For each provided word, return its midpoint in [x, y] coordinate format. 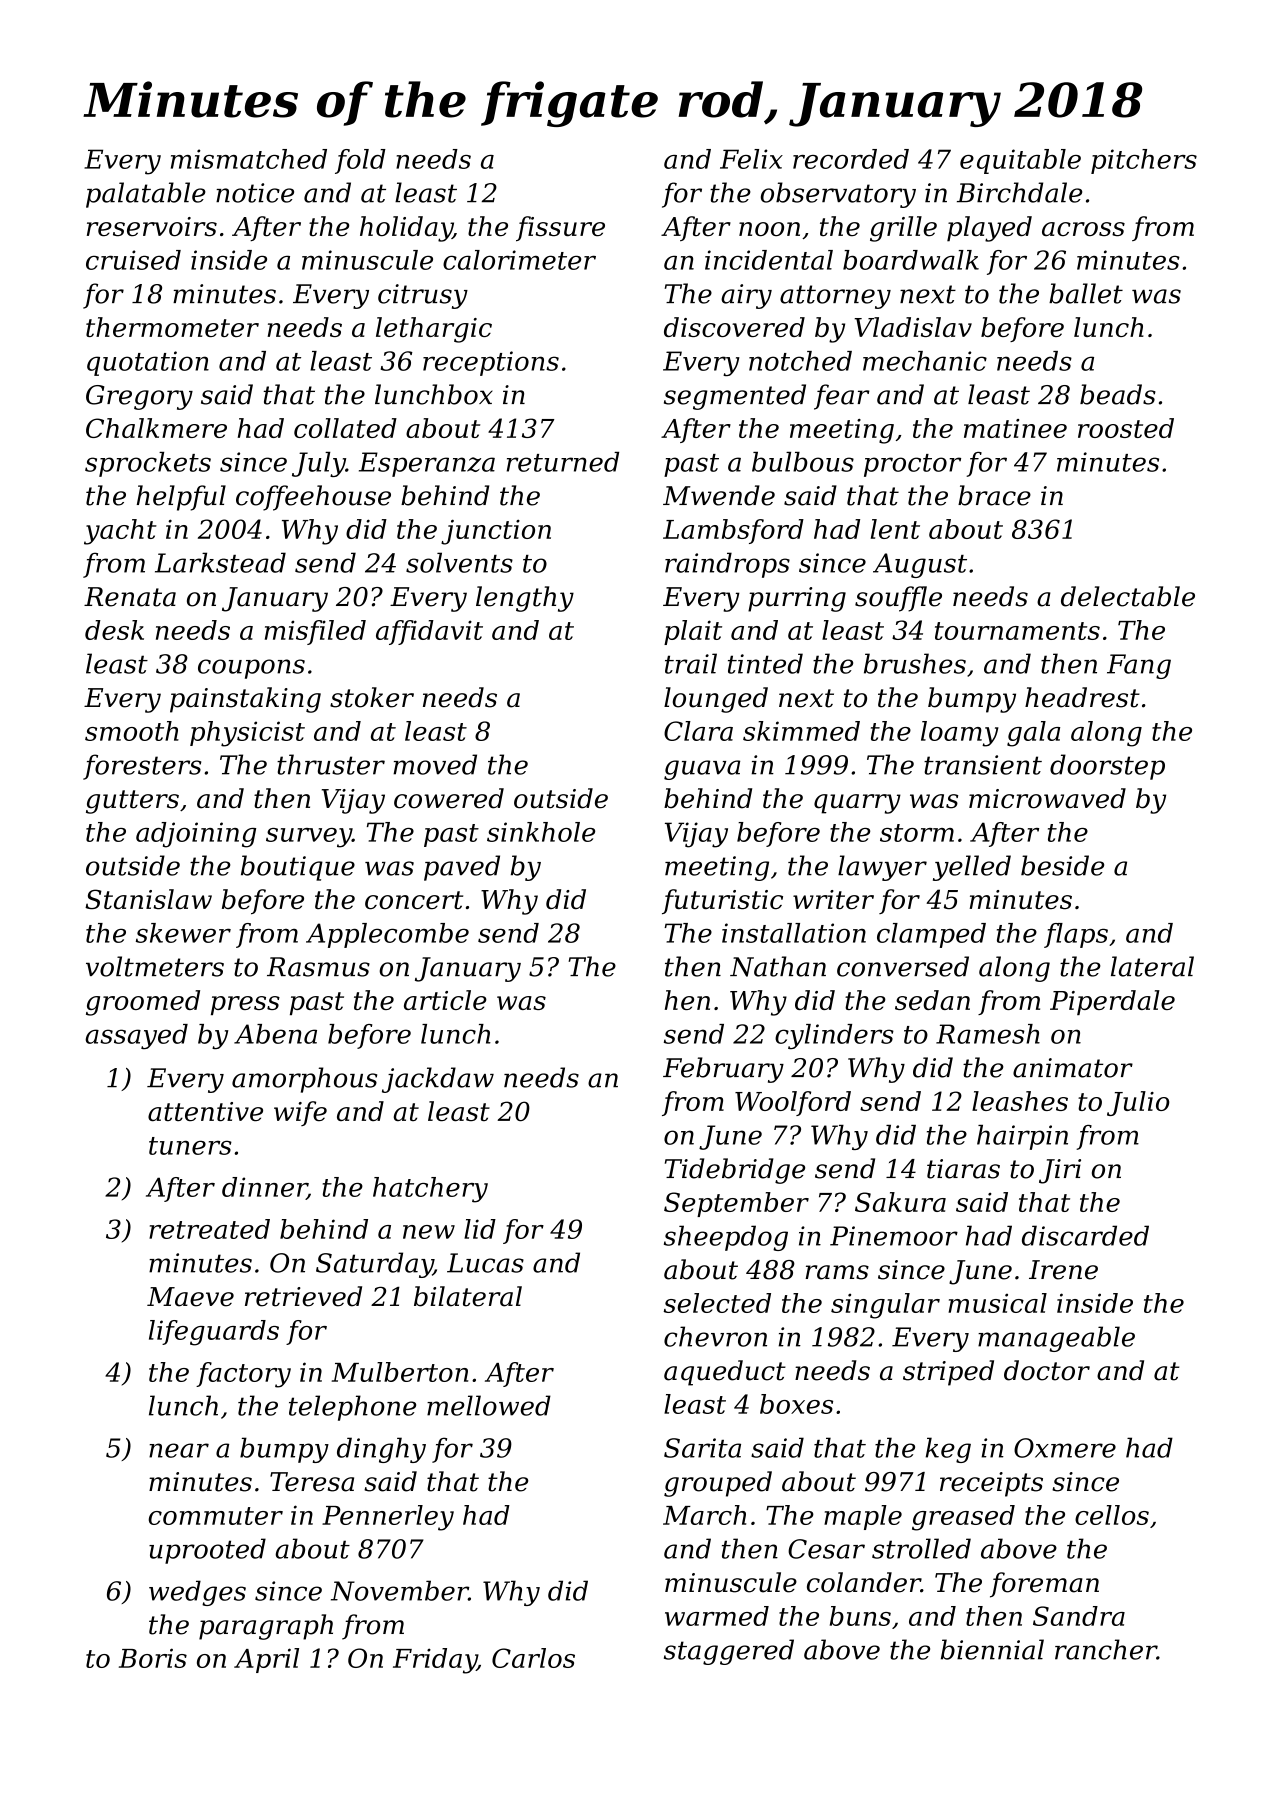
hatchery [430, 1190]
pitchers [1144, 161]
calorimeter [519, 260]
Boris [153, 1658]
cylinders [834, 1036]
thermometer [172, 327]
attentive [205, 1111]
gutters [132, 802]
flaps [1076, 935]
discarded [1085, 1235]
